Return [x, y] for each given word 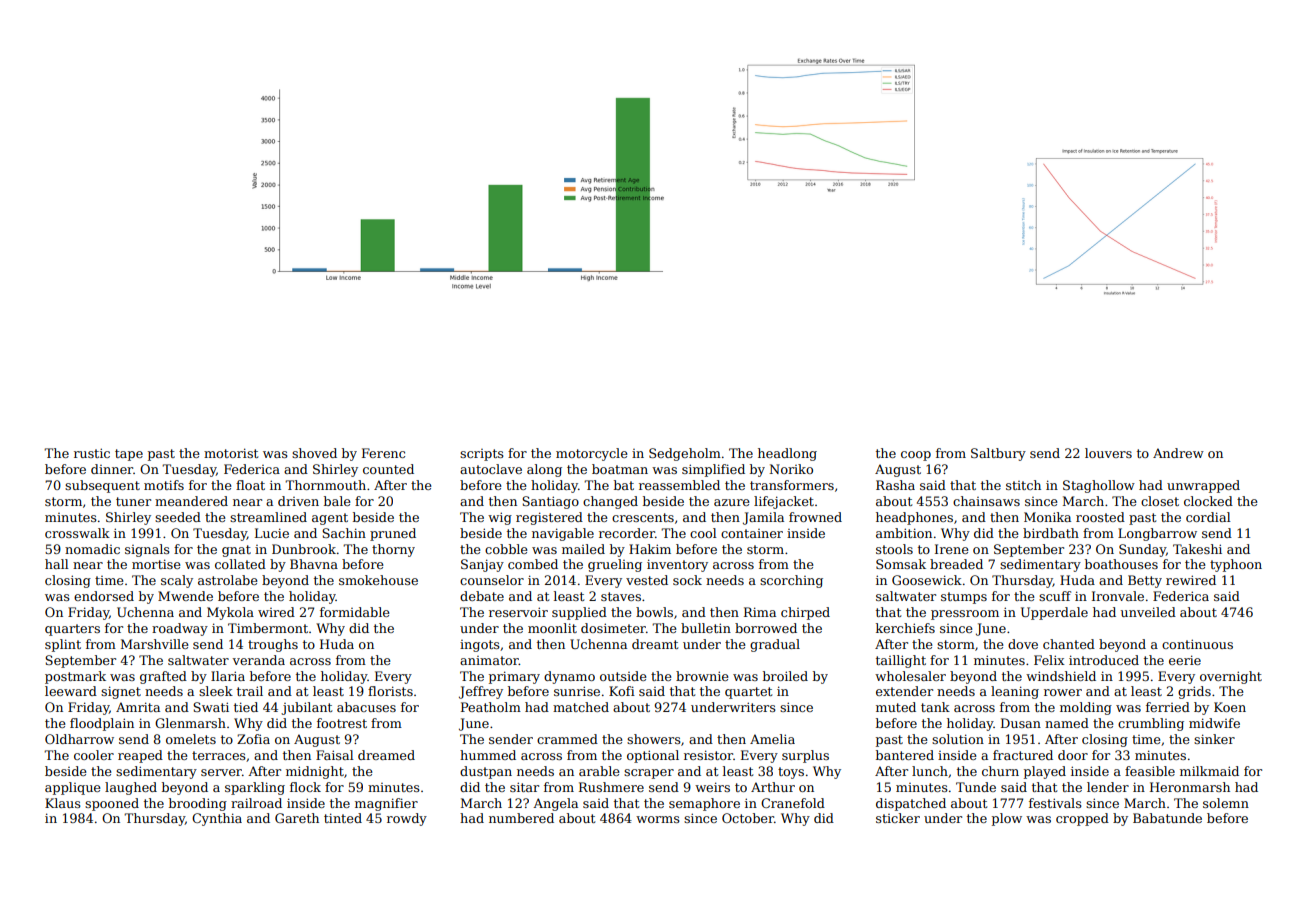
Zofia [253, 739]
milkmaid [1209, 771]
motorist [231, 453]
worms [658, 819]
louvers [1108, 453]
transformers [792, 485]
